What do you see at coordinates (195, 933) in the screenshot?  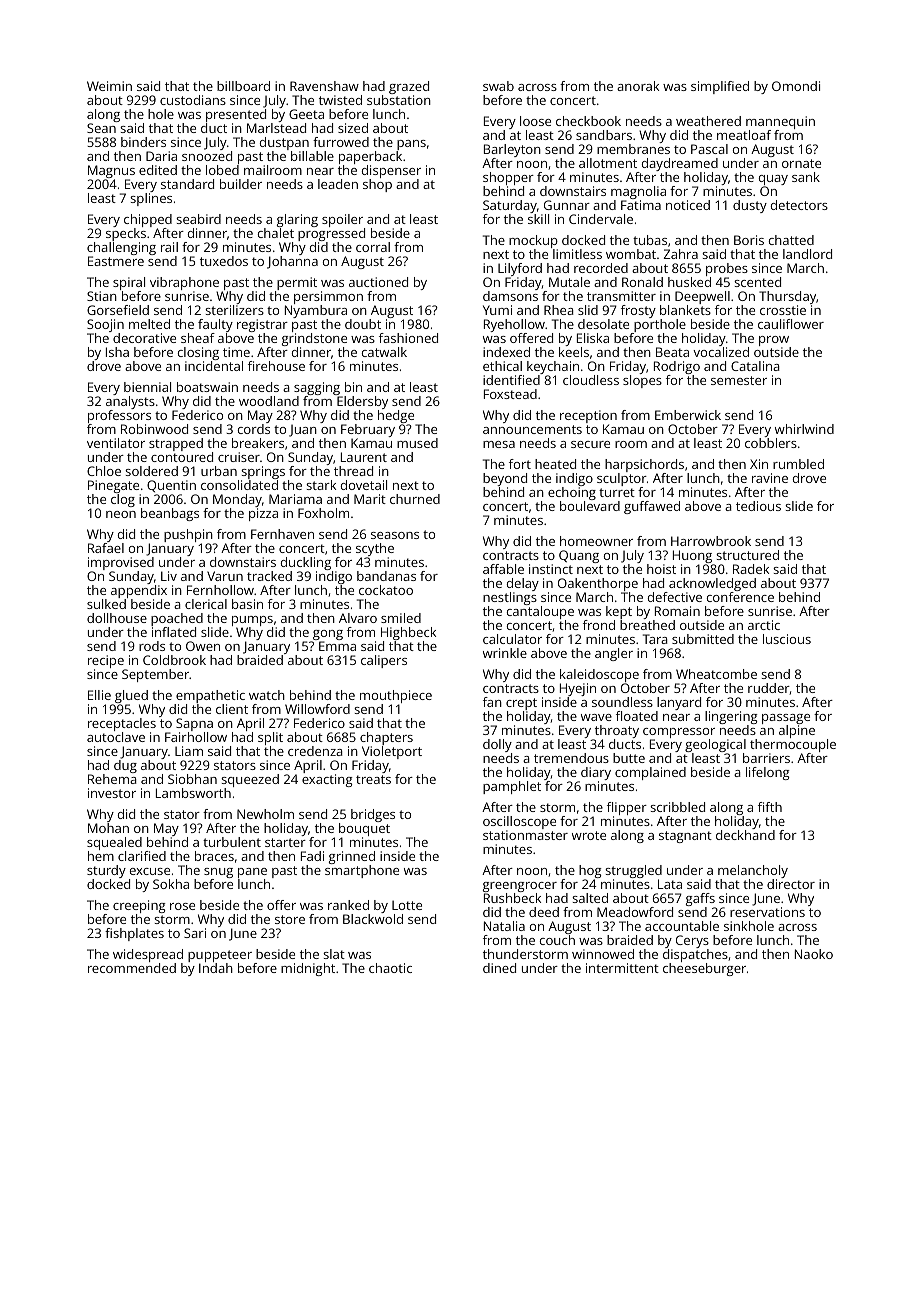 I see `Sari` at bounding box center [195, 933].
